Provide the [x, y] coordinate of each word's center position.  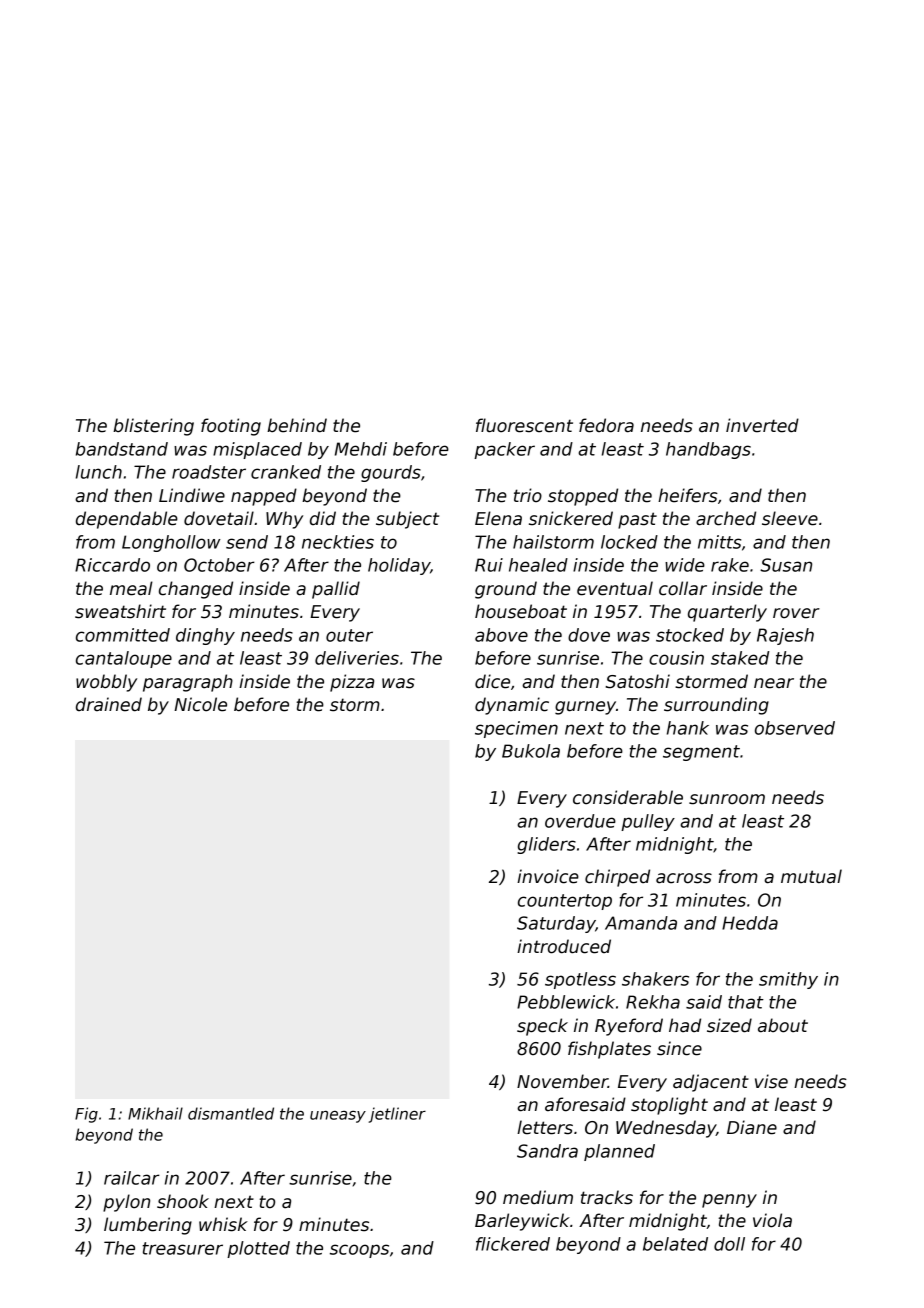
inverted [762, 425]
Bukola [531, 751]
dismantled [231, 1113]
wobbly [106, 683]
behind [297, 425]
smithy [788, 980]
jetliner [397, 1115]
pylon [126, 1203]
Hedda [750, 923]
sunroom [727, 799]
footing [231, 427]
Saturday [556, 924]
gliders [546, 845]
